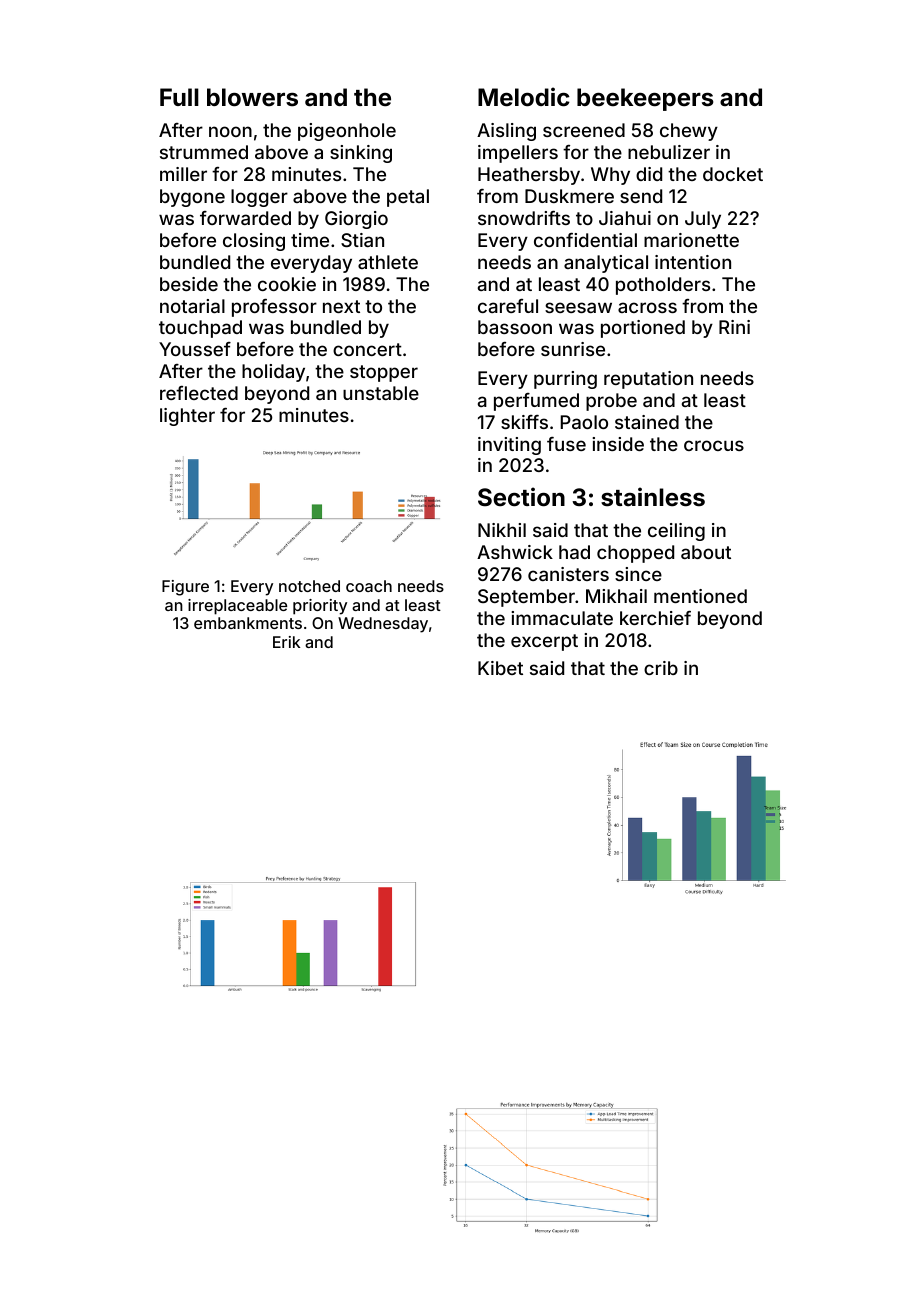 The width and height of the page is (924, 1311). What do you see at coordinates (245, 218) in the page?
I see `forwarded` at bounding box center [245, 218].
